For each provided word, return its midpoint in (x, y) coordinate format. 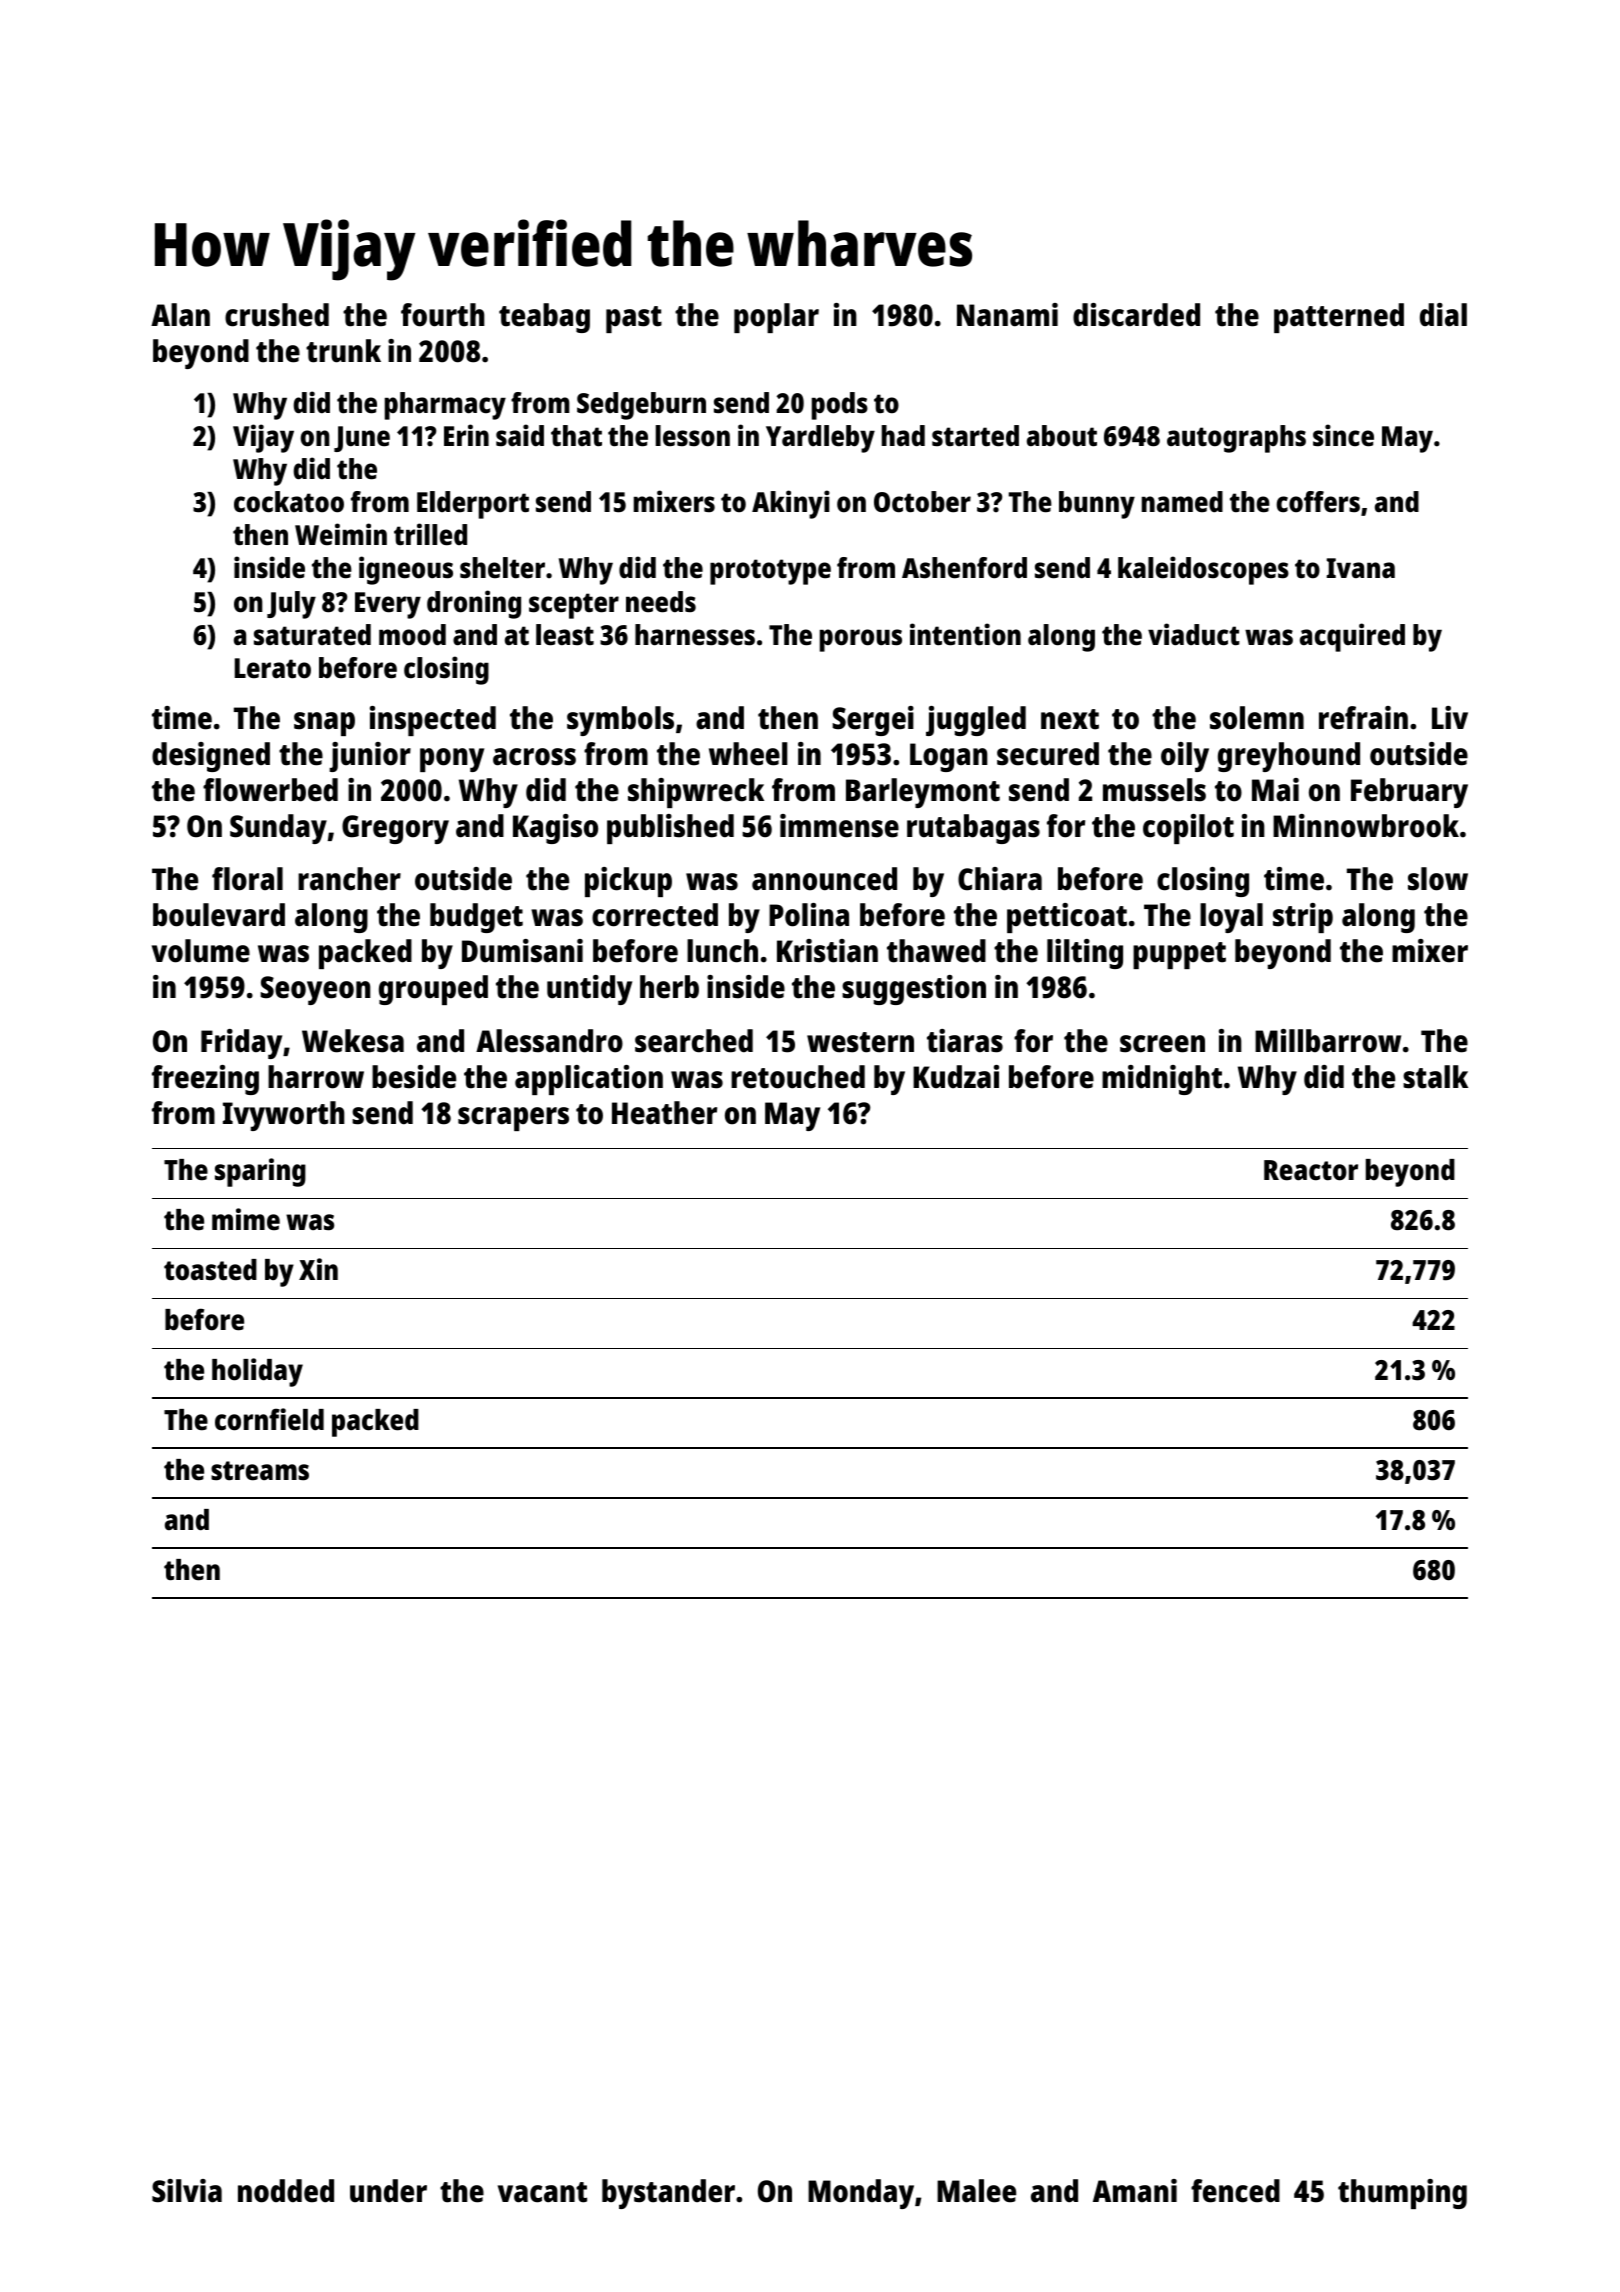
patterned (1339, 318)
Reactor (1311, 1170)
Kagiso (555, 829)
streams (260, 1471)
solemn (1257, 718)
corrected (655, 915)
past (634, 319)
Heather (664, 1113)
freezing (205, 1080)
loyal (1231, 918)
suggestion (914, 990)
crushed (277, 315)
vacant (542, 2192)
